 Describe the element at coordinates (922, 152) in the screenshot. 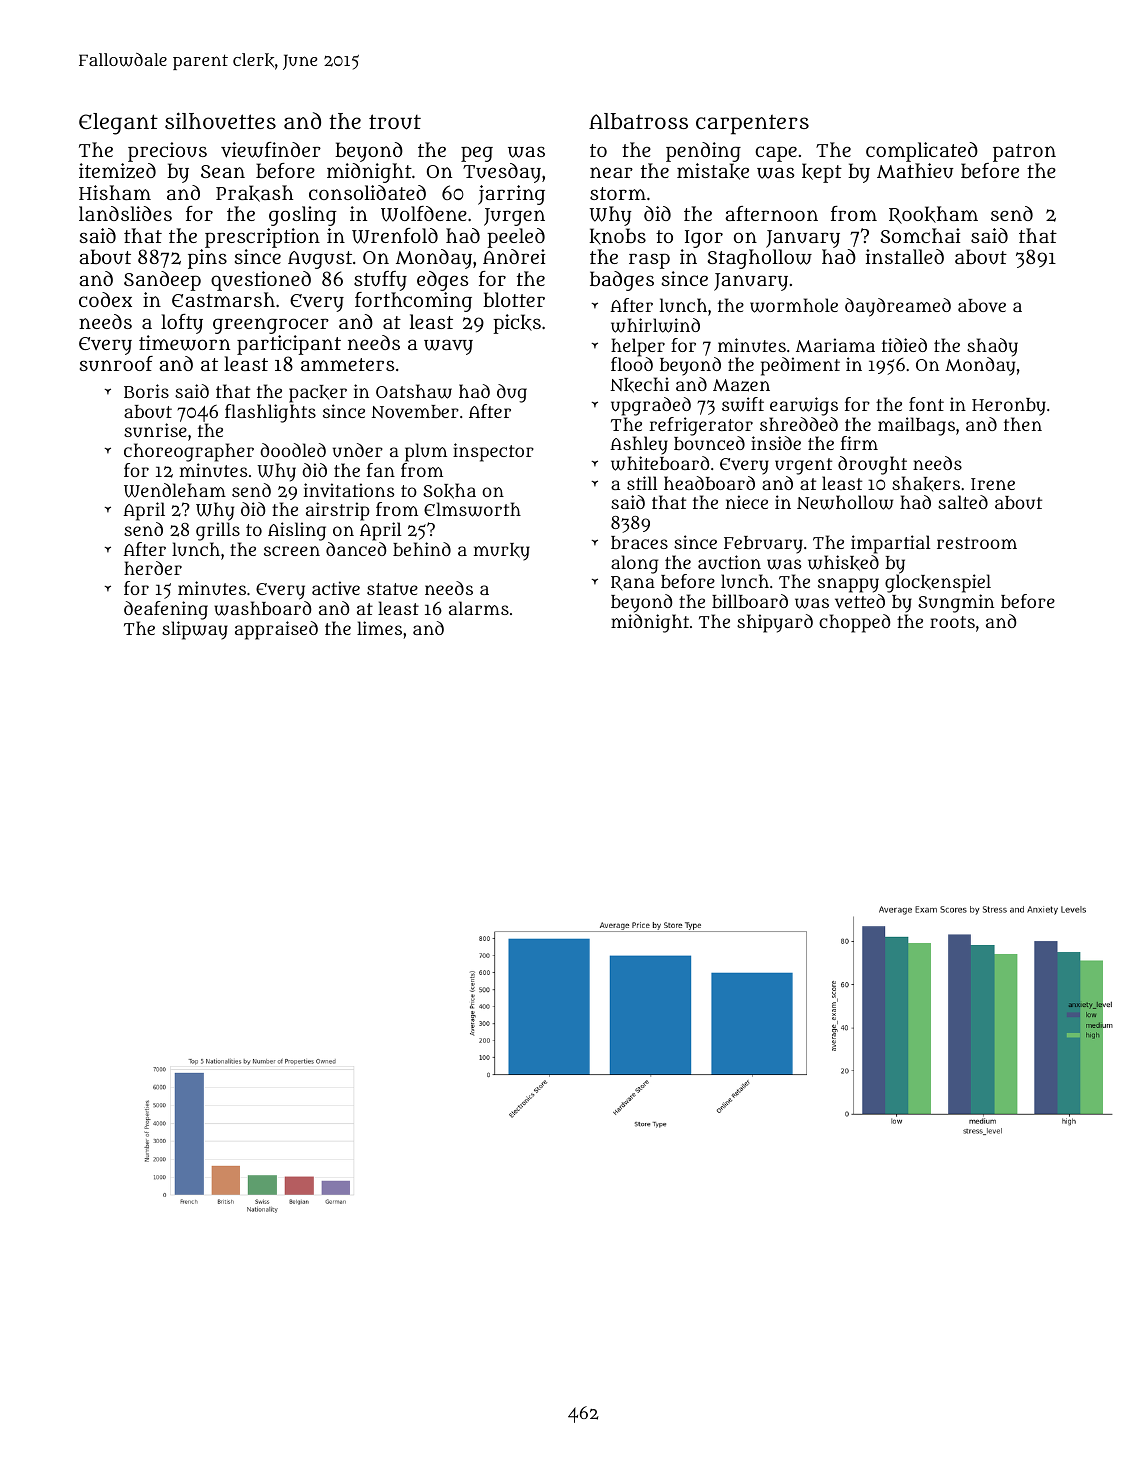

I see `complicated` at that location.
